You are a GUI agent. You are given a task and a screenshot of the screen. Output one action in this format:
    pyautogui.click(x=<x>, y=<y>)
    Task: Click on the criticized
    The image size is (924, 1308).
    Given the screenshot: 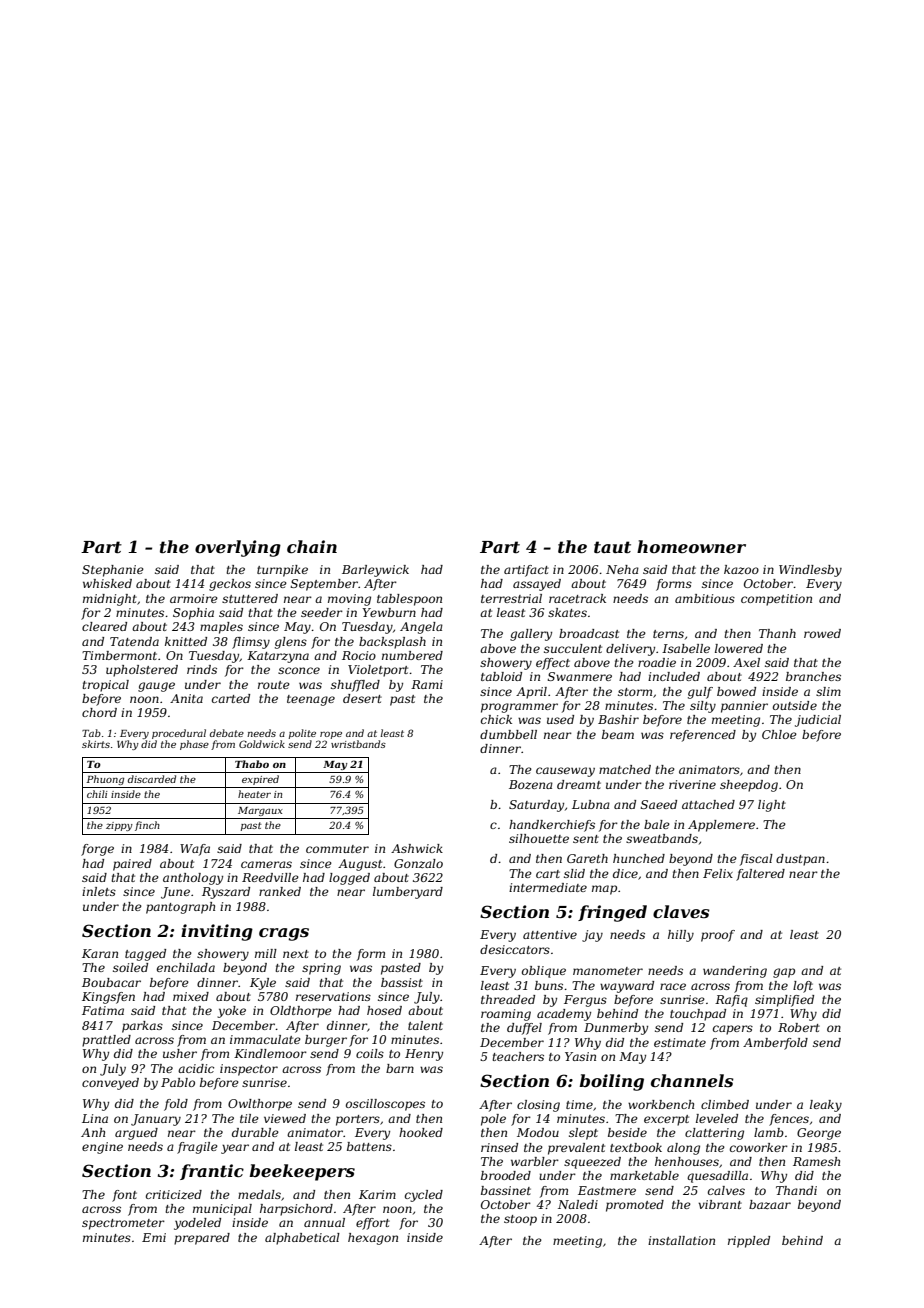 What is the action you would take?
    pyautogui.click(x=174, y=1194)
